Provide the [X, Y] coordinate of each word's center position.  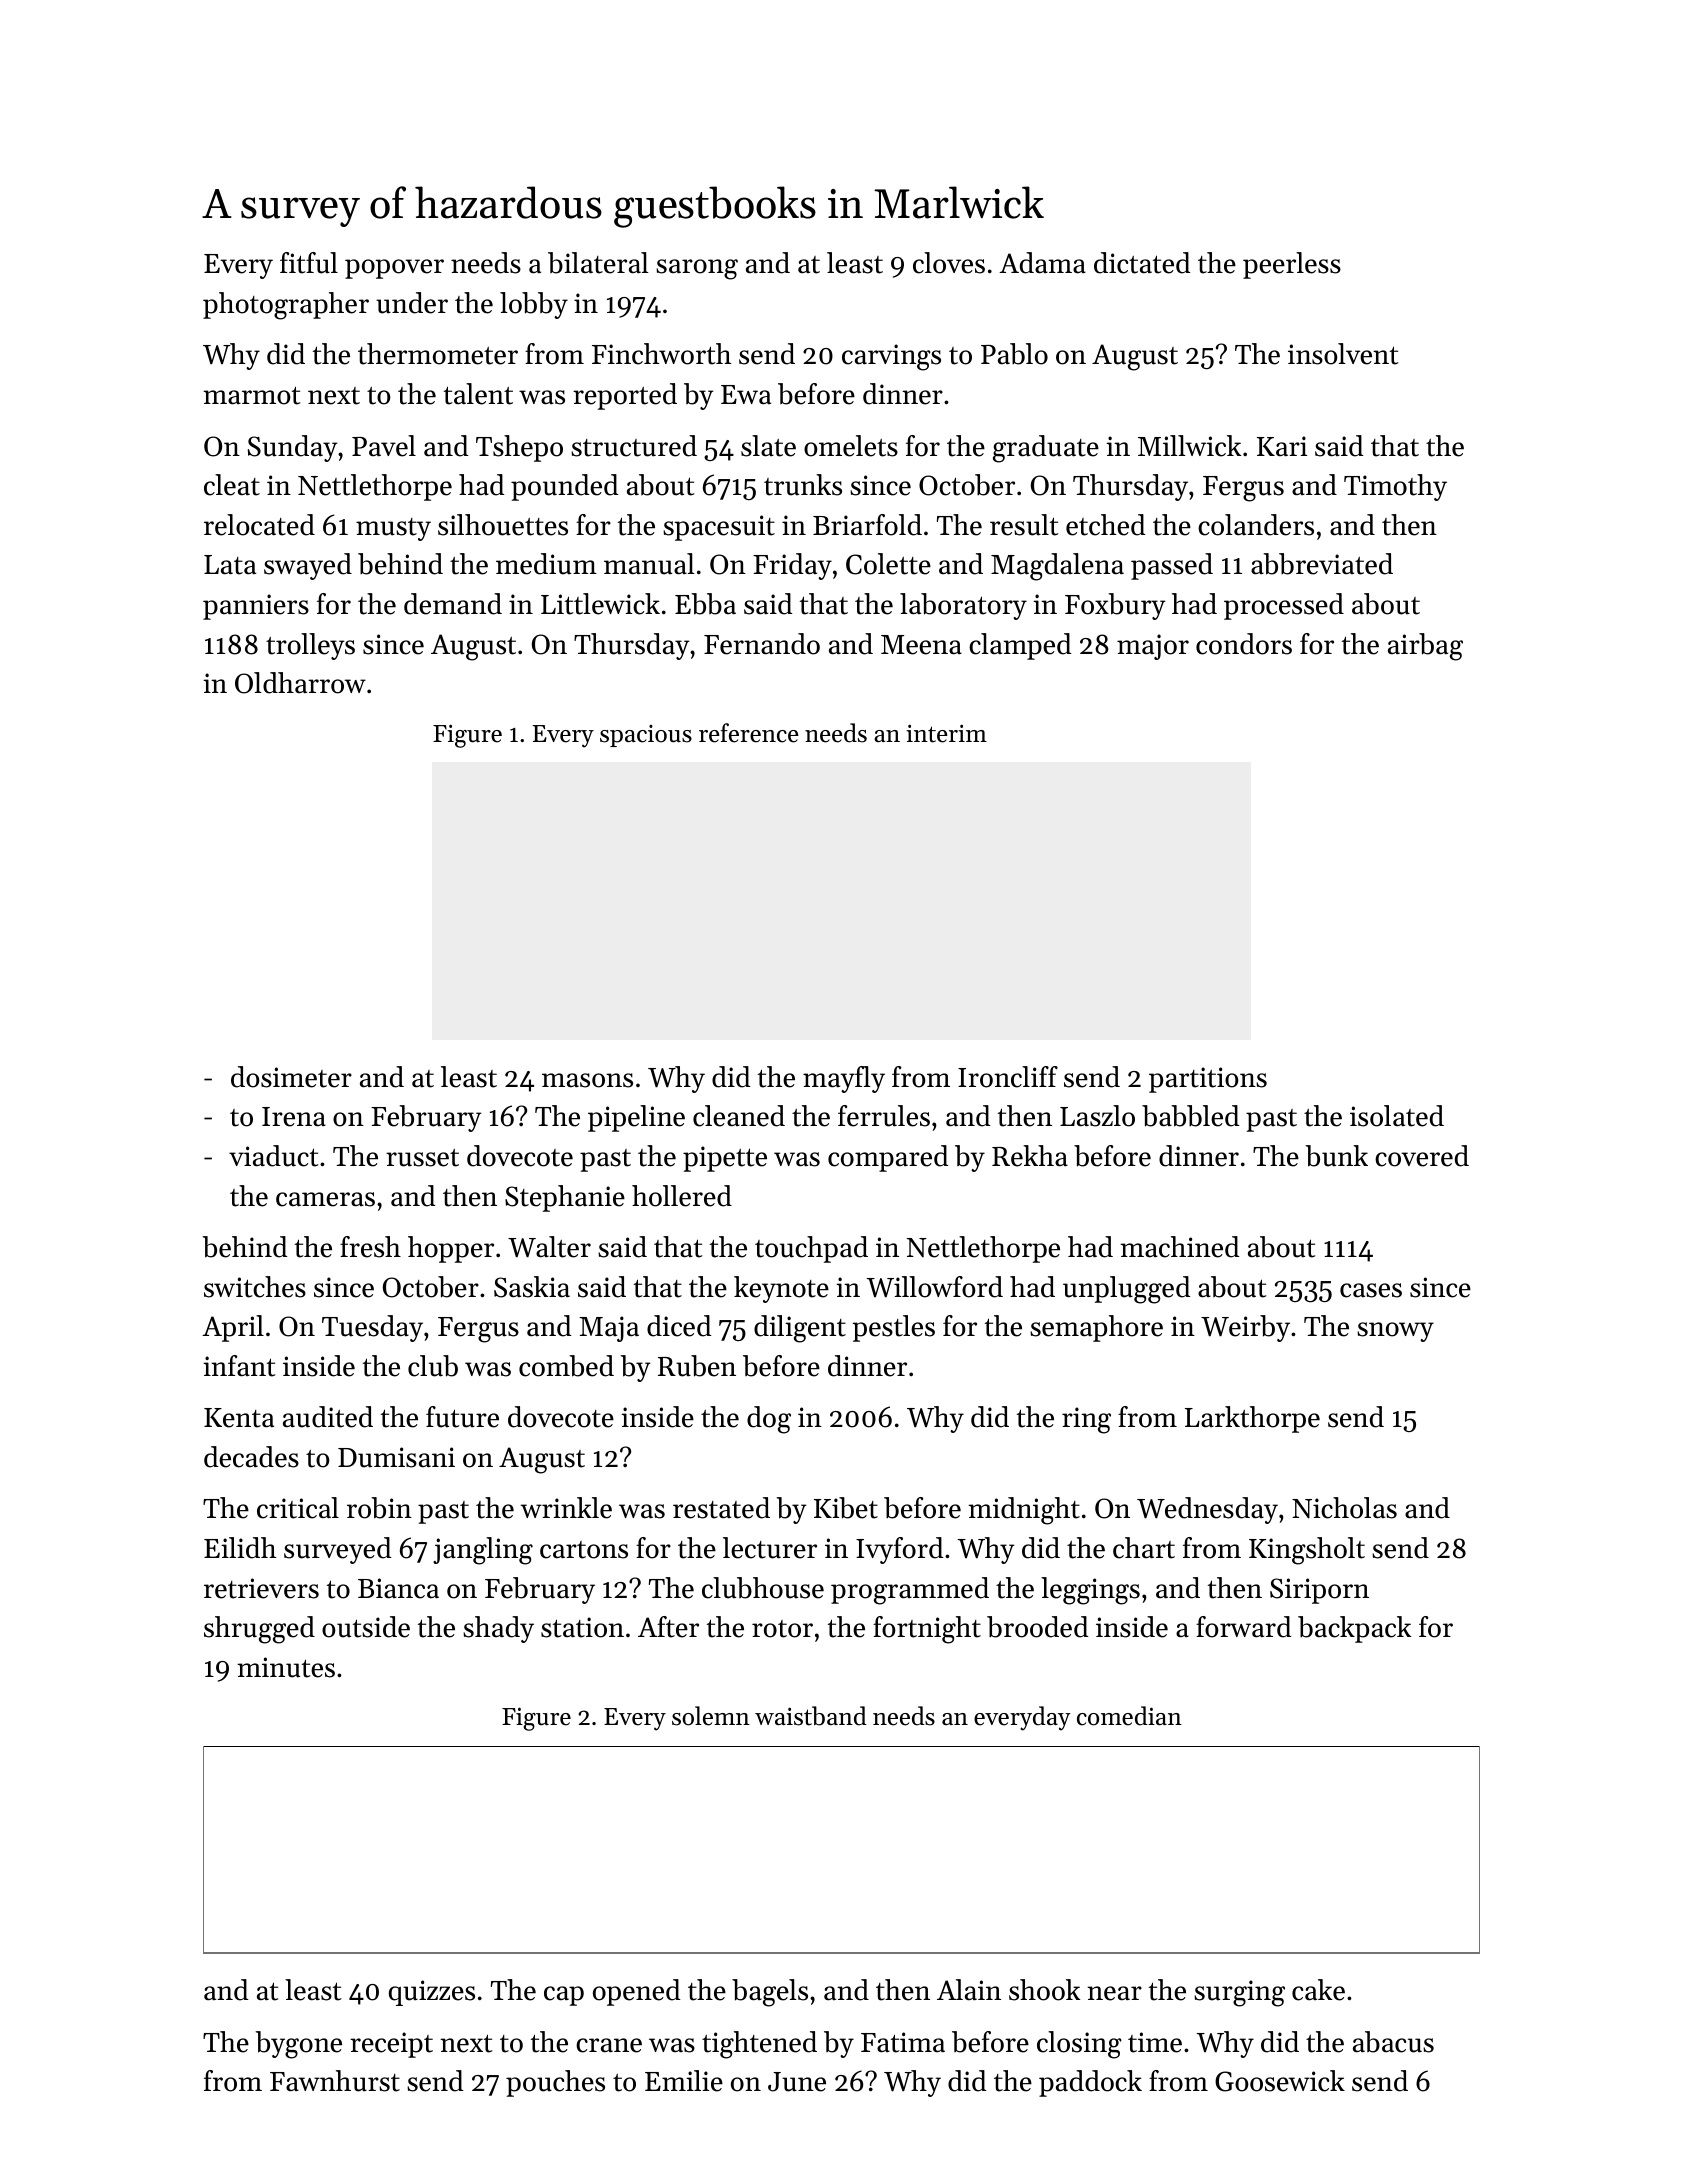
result [1024, 525]
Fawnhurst [335, 2081]
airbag [1425, 647]
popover [394, 269]
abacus [1393, 2042]
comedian [1129, 1716]
